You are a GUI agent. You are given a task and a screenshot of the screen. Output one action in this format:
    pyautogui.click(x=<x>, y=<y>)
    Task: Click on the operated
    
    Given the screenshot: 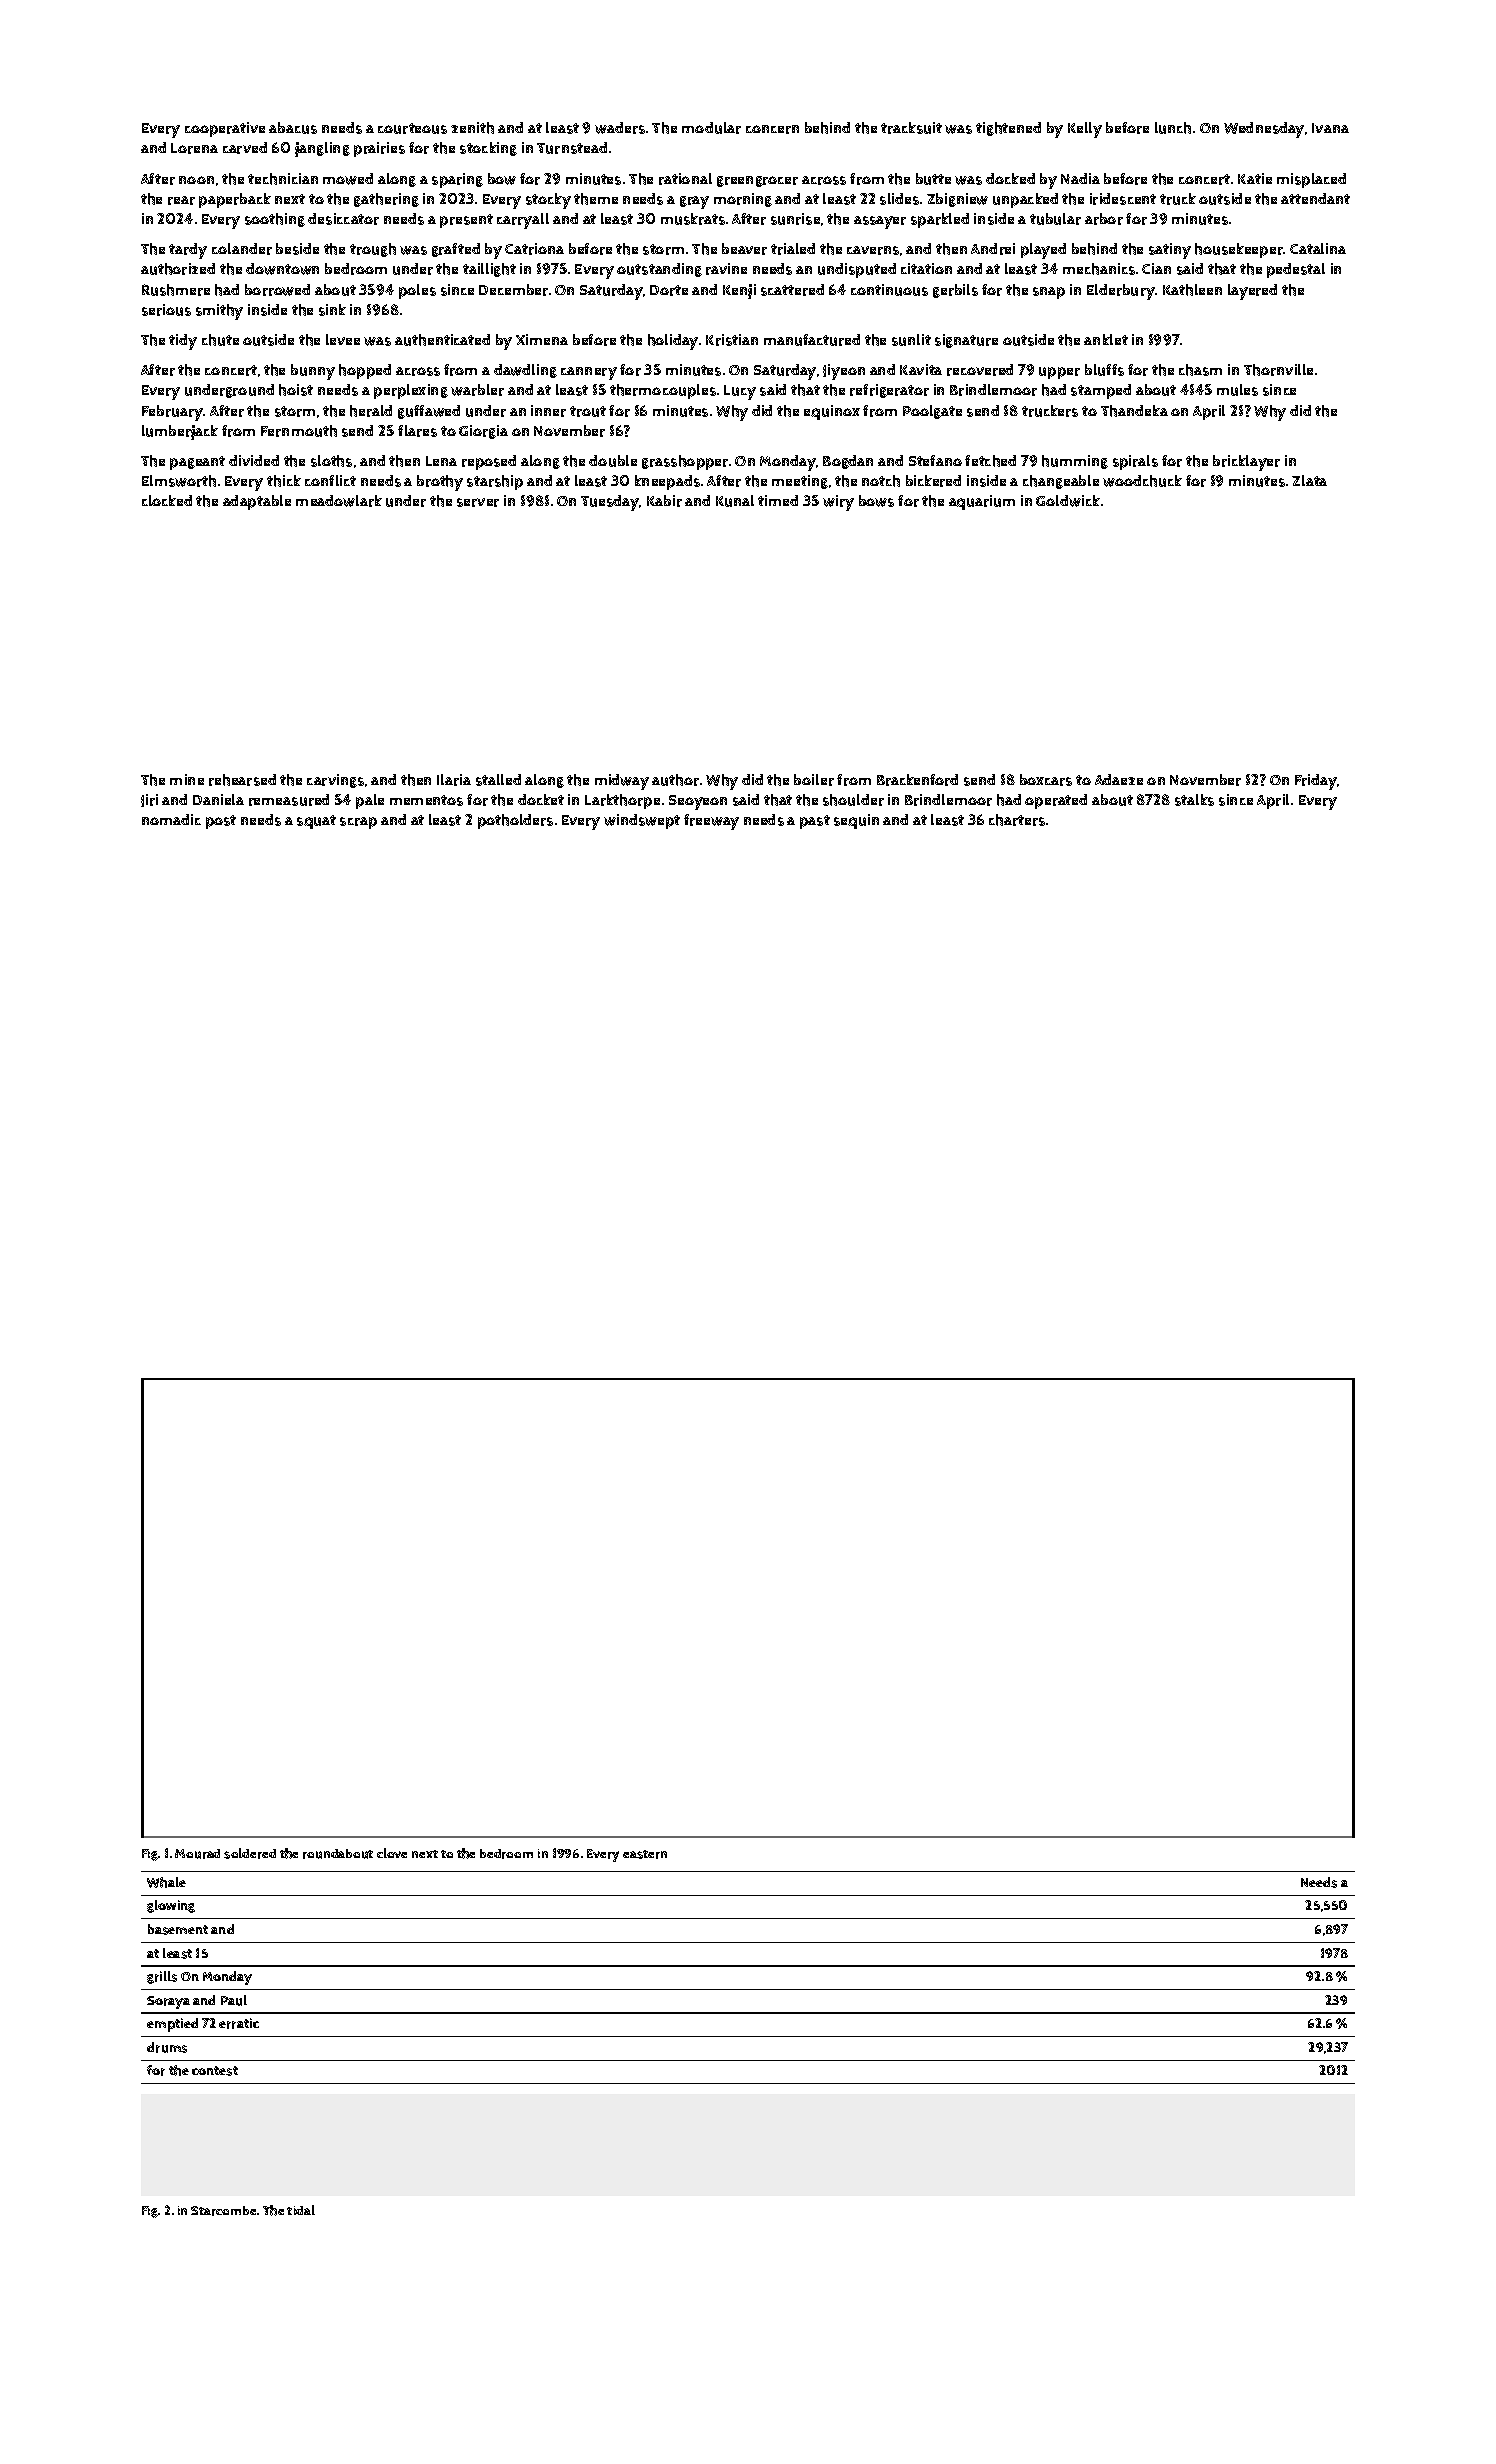 What is the action you would take?
    pyautogui.click(x=1056, y=801)
